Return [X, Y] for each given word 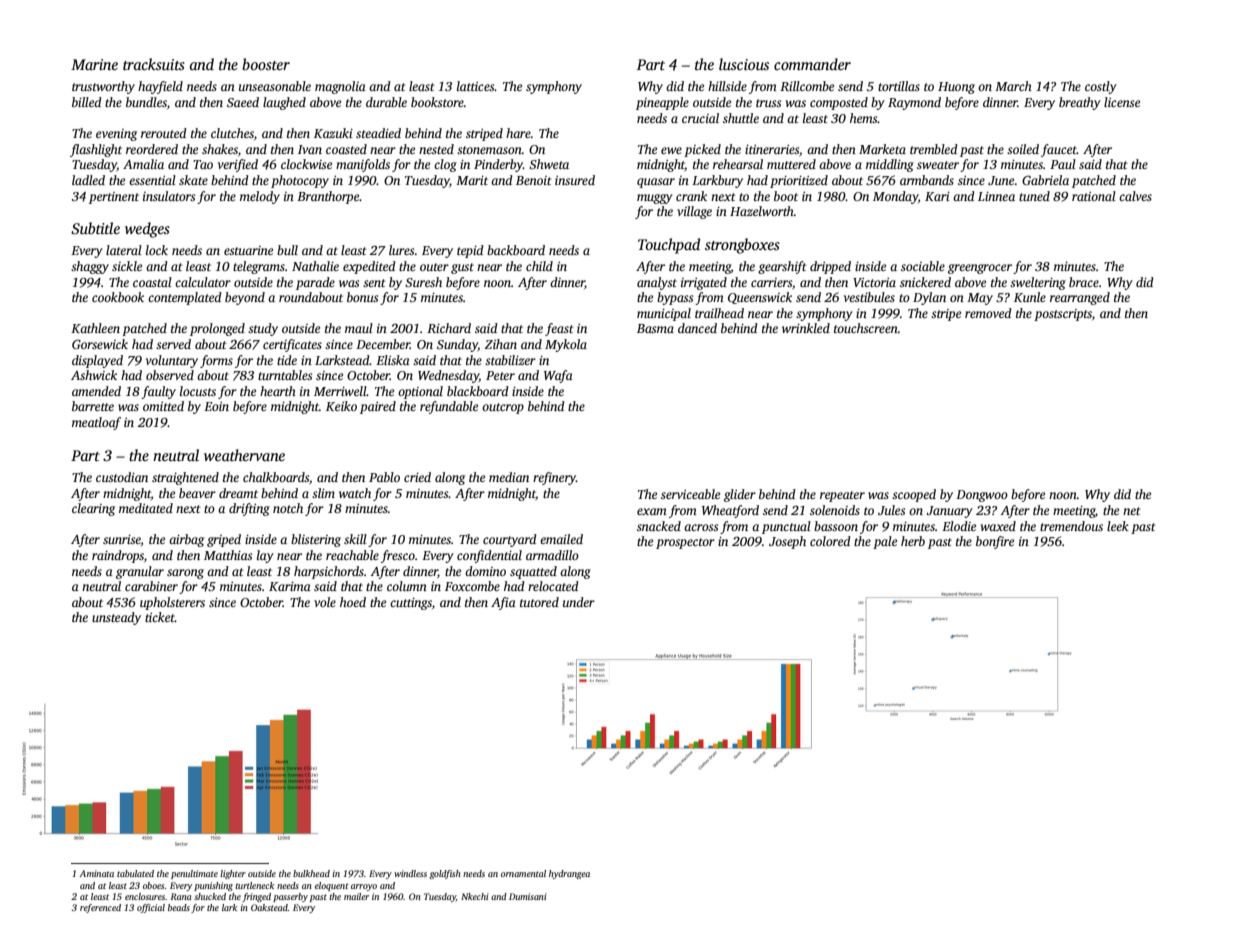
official [151, 908]
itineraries [772, 149]
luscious [744, 64]
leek [1118, 526]
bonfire [995, 542]
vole [325, 602]
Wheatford [730, 511]
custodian [122, 477]
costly [1100, 87]
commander [812, 64]
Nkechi [475, 896]
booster [266, 64]
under [579, 602]
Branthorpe [328, 197]
